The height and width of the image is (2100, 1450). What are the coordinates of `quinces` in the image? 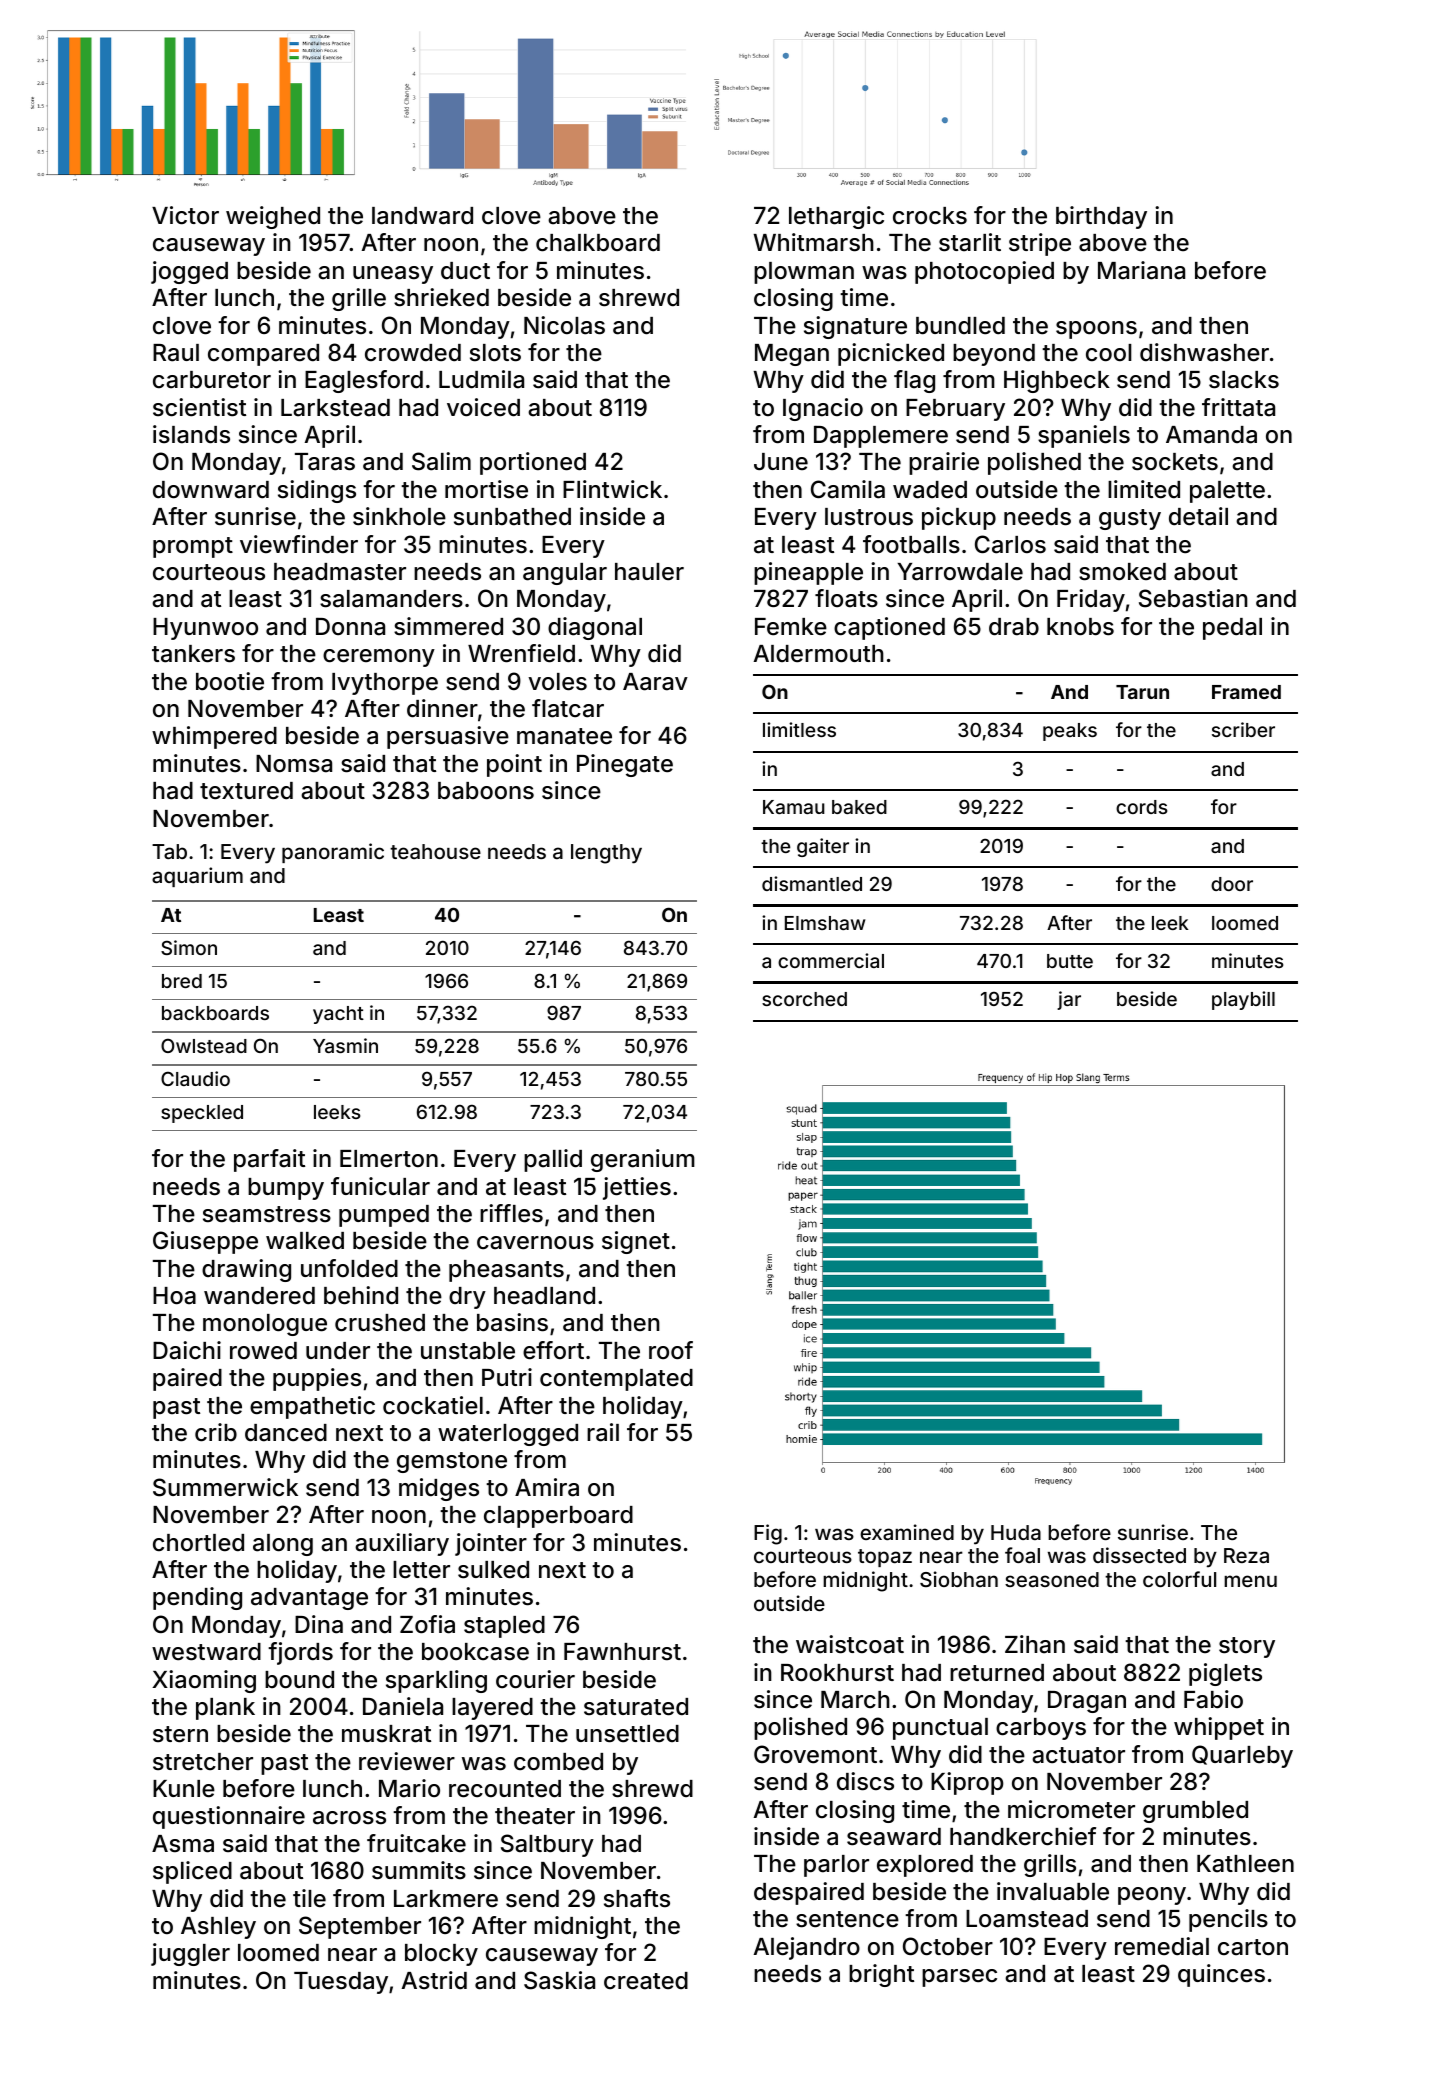 It's located at (1221, 1975).
